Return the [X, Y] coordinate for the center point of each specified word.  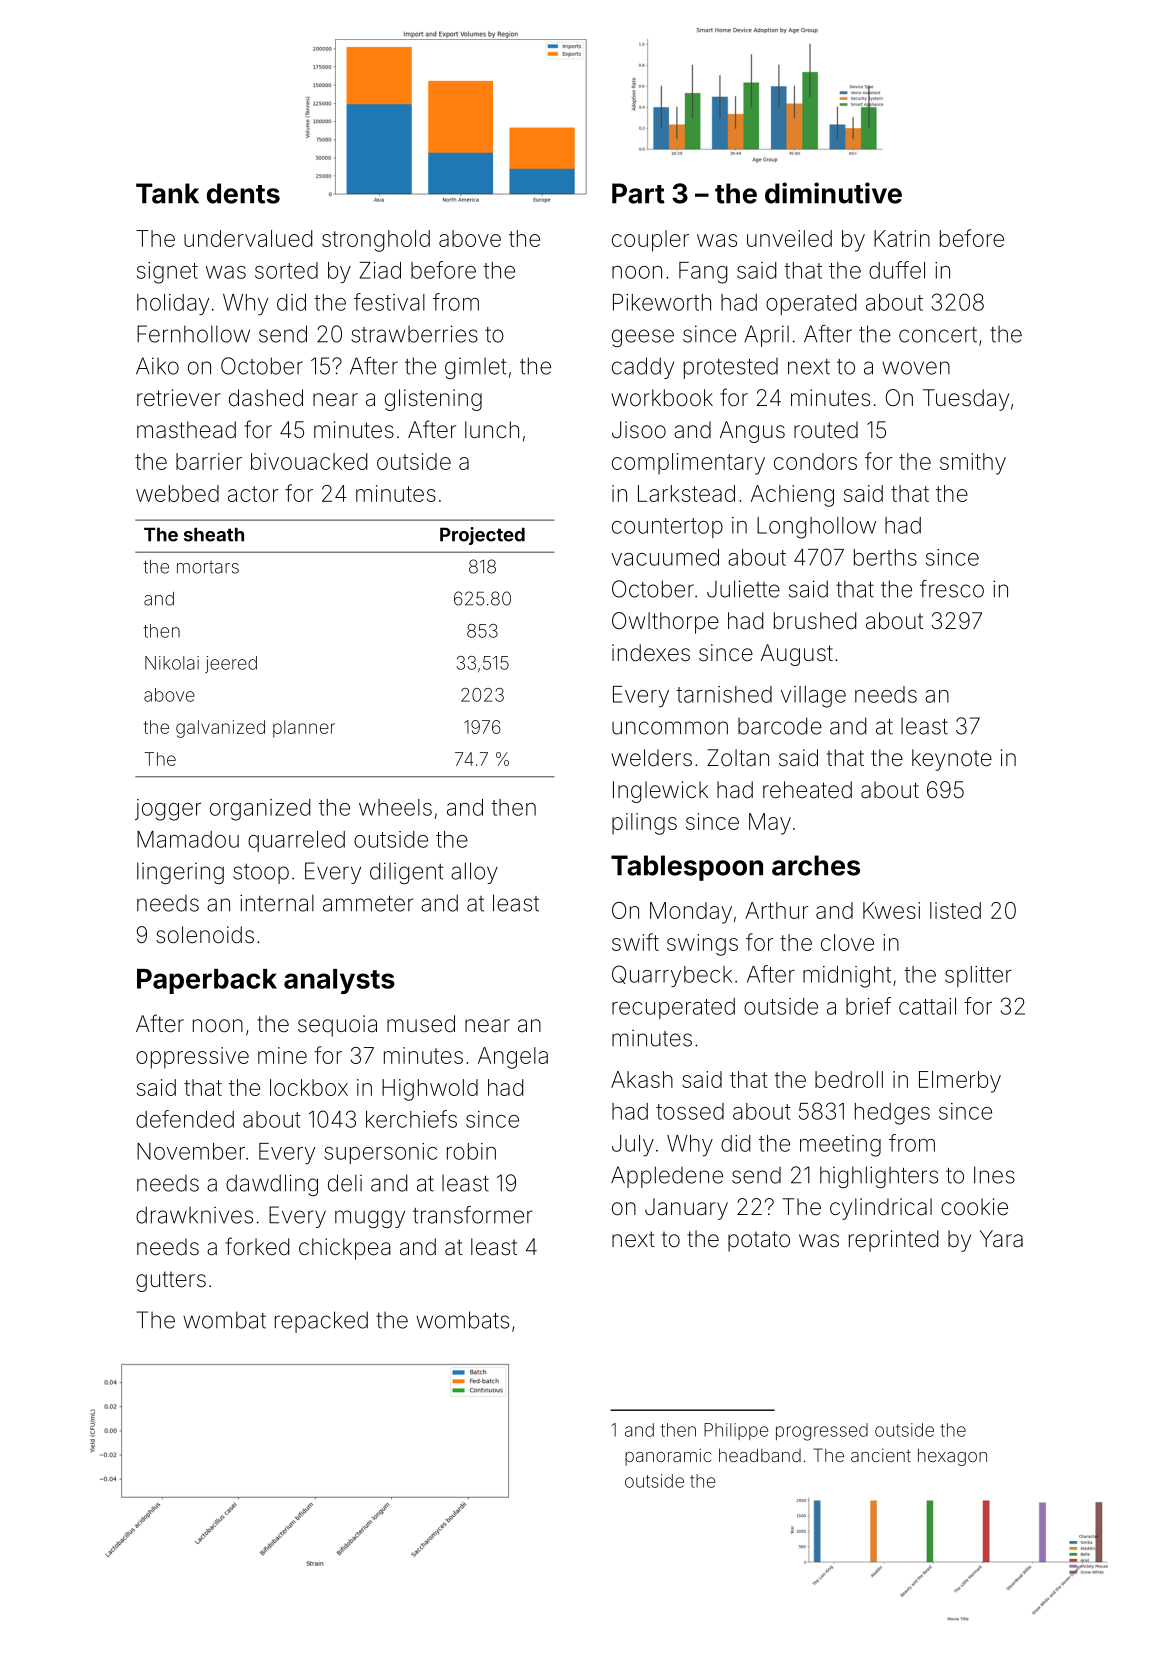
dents [243, 193]
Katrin [902, 238]
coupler [650, 241]
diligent [406, 873]
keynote [952, 760]
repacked [321, 1322]
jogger [168, 810]
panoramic [668, 1457]
